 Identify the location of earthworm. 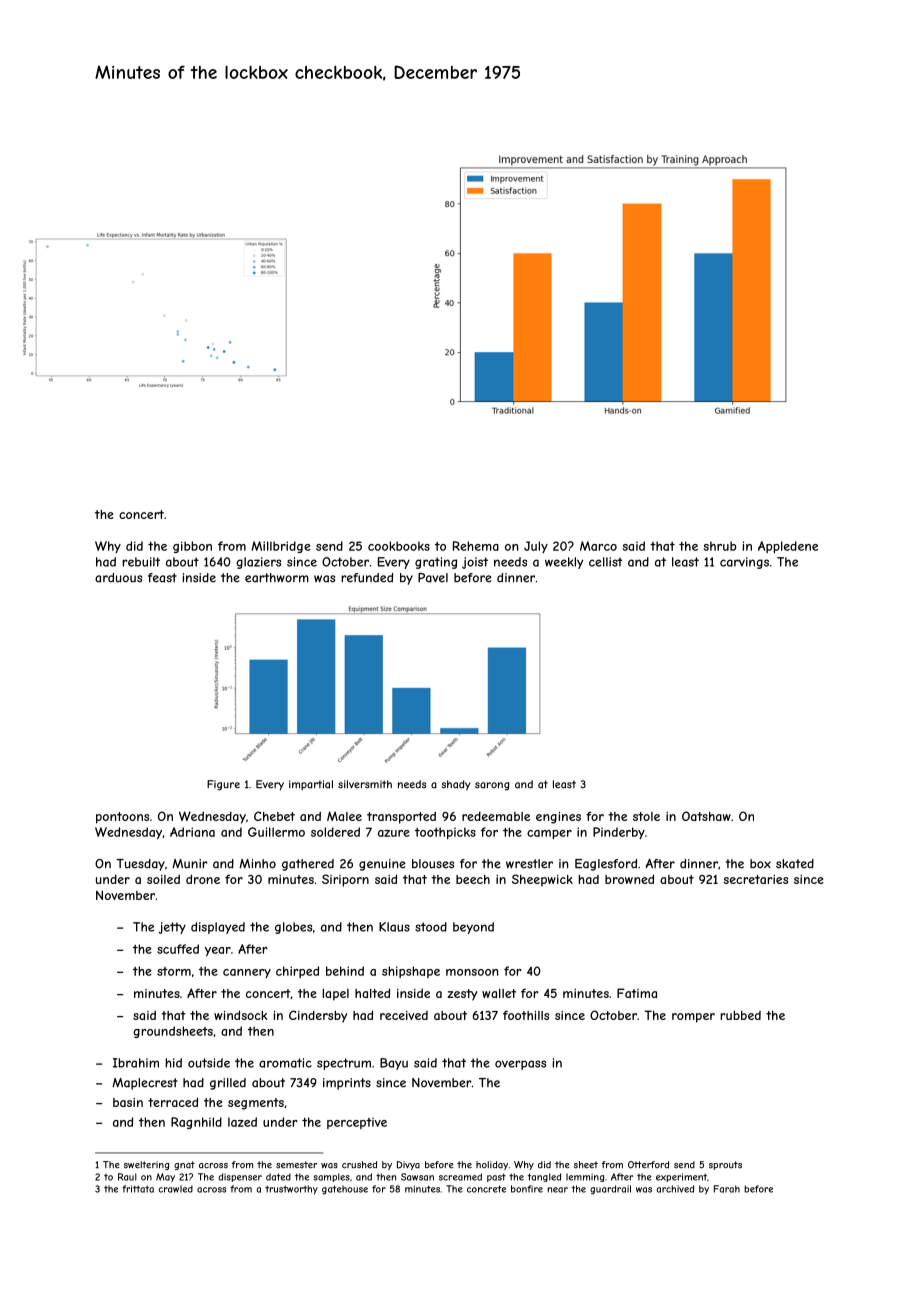
(277, 578).
